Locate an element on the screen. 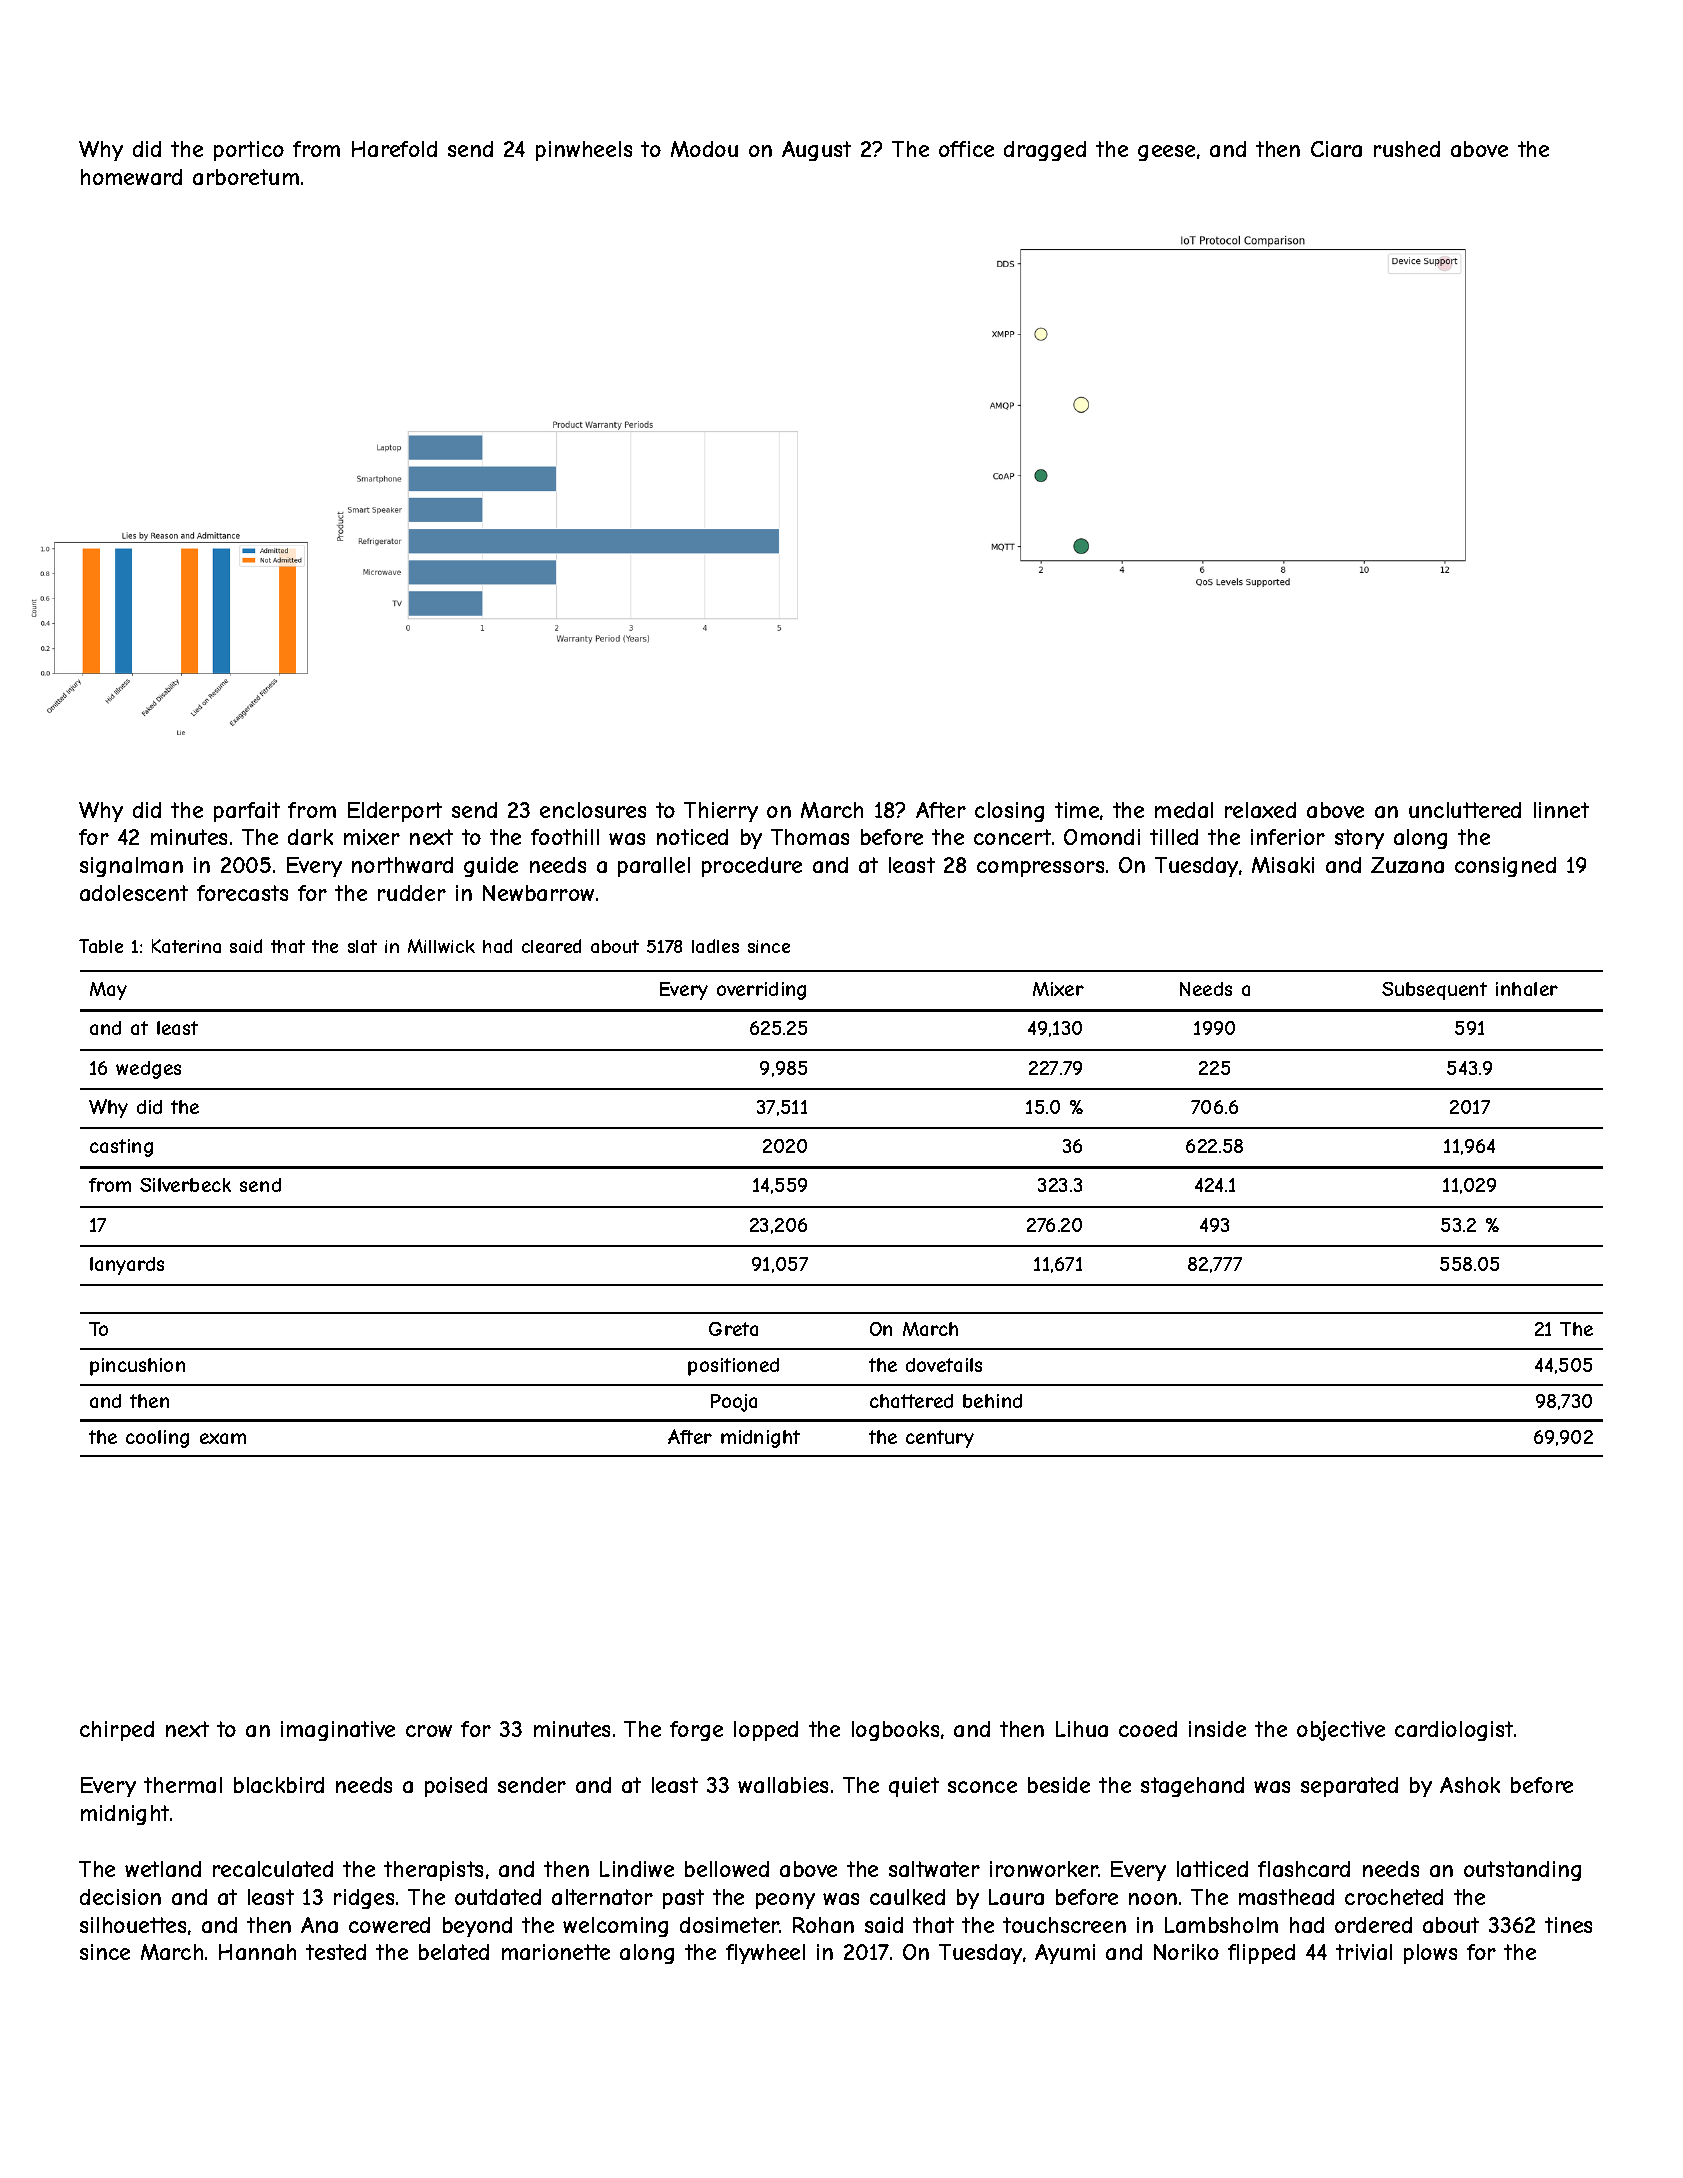 This screenshot has height=2178, width=1683. imaginative is located at coordinates (338, 1731).
